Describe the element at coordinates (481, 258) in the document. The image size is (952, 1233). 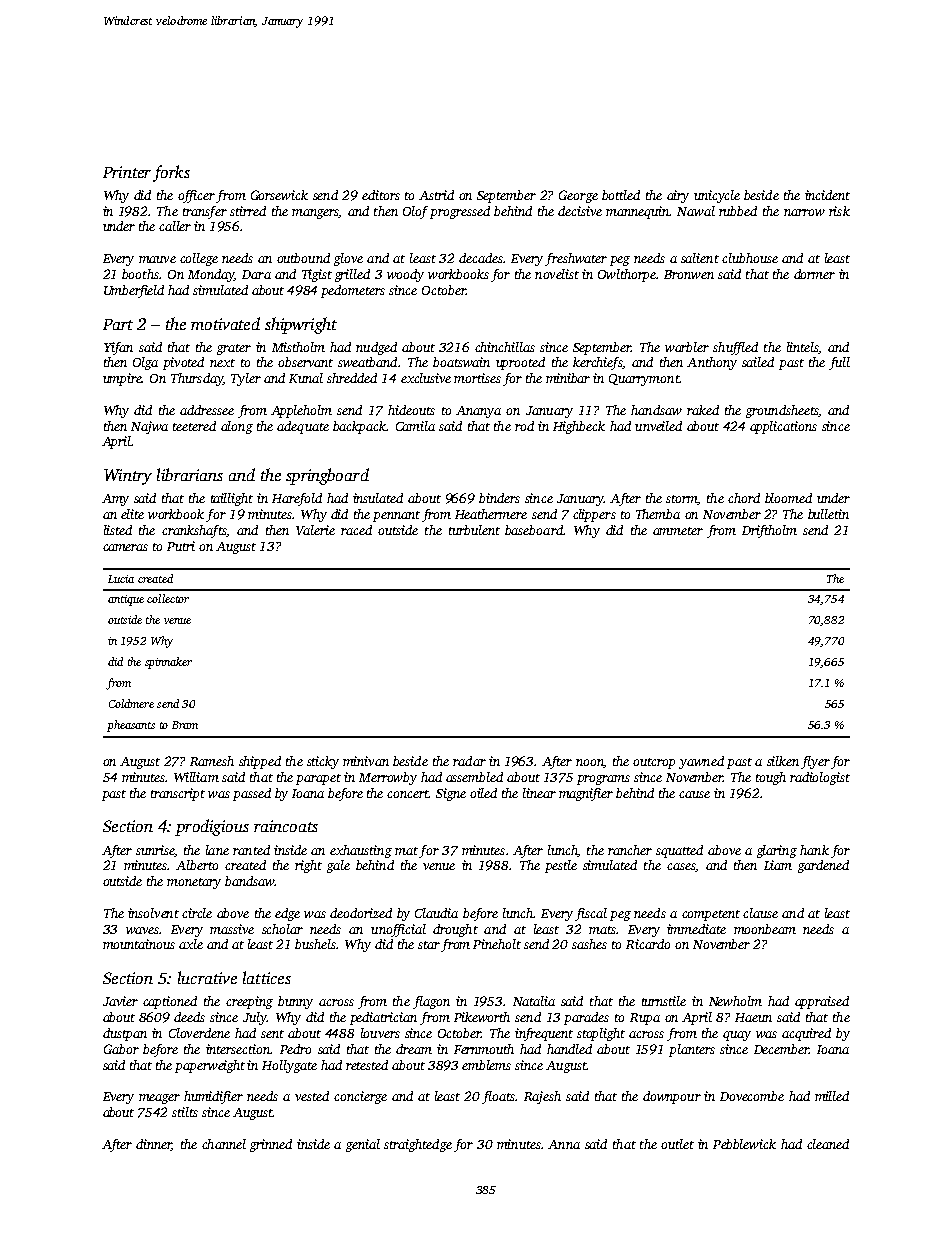
I see `decades` at that location.
